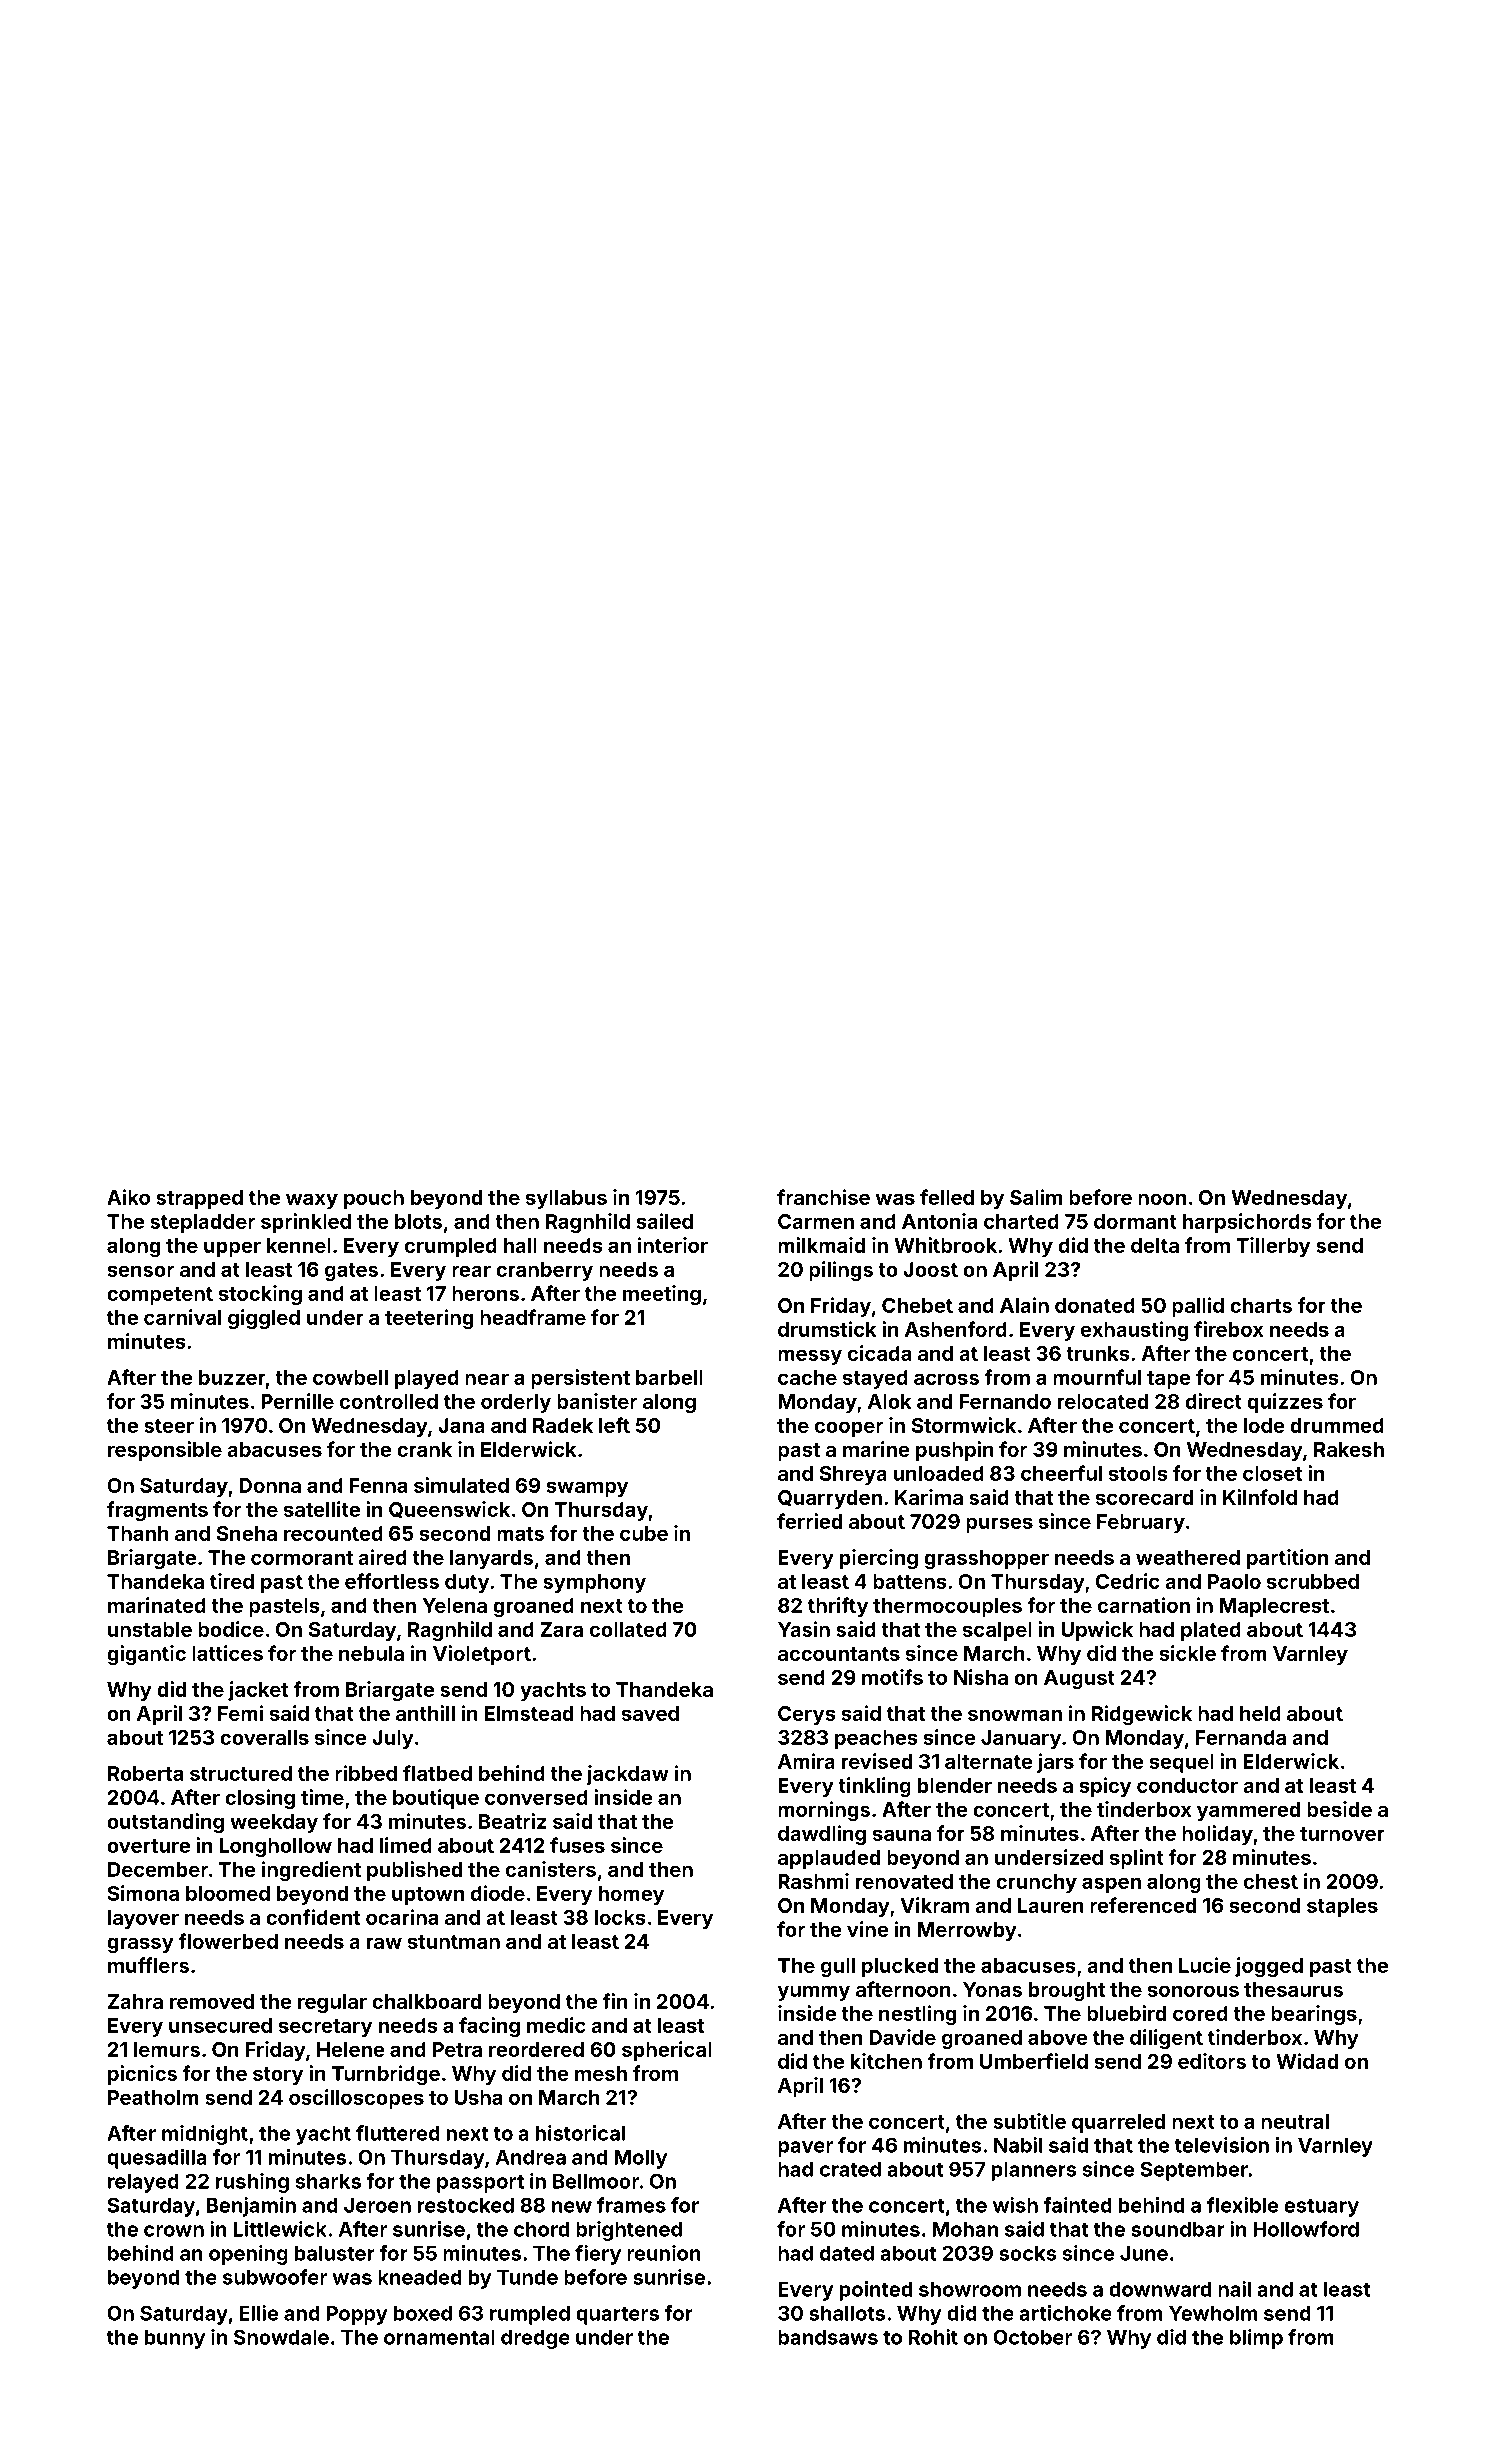 Image resolution: width=1496 pixels, height=2464 pixels. I want to click on Poppy, so click(357, 2315).
